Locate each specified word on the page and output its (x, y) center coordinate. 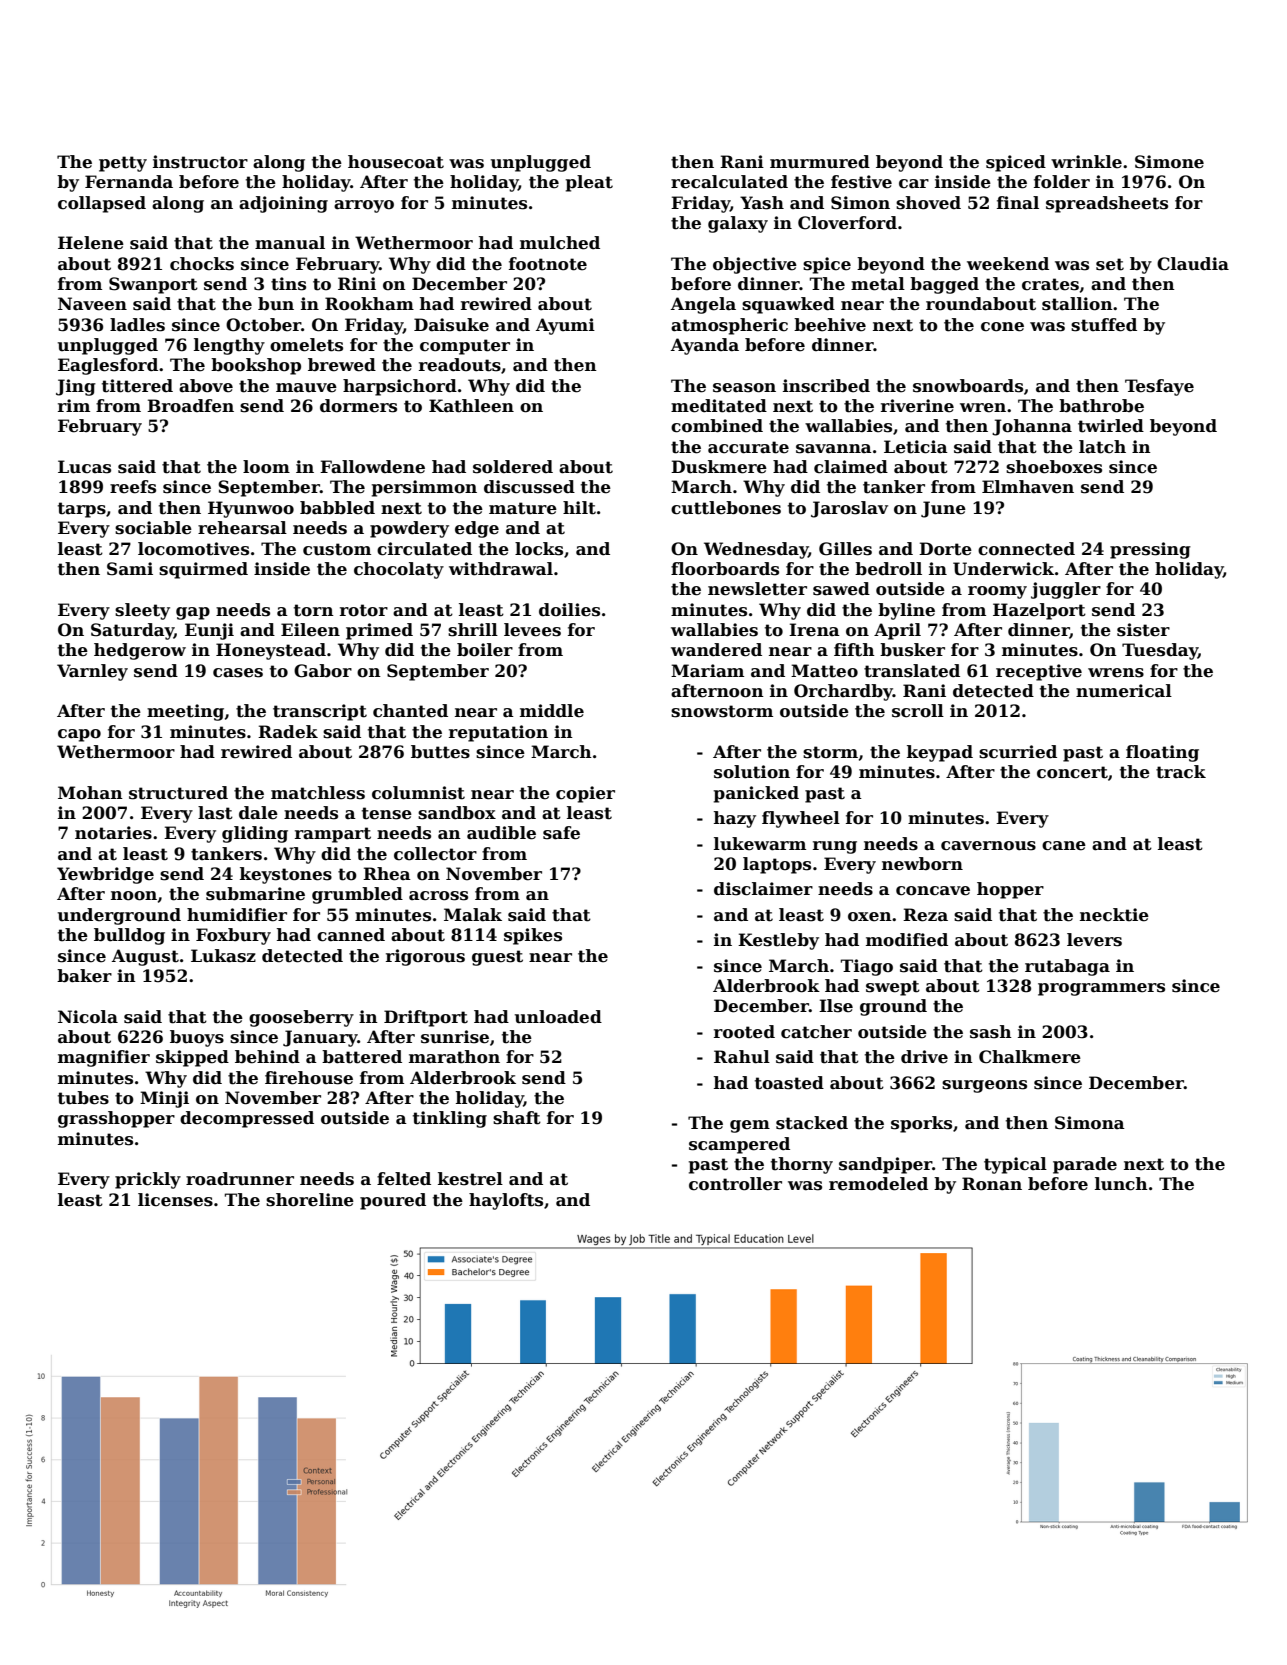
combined (717, 426)
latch (1102, 447)
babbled (337, 508)
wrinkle (1086, 162)
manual (290, 243)
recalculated (729, 182)
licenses (175, 1200)
